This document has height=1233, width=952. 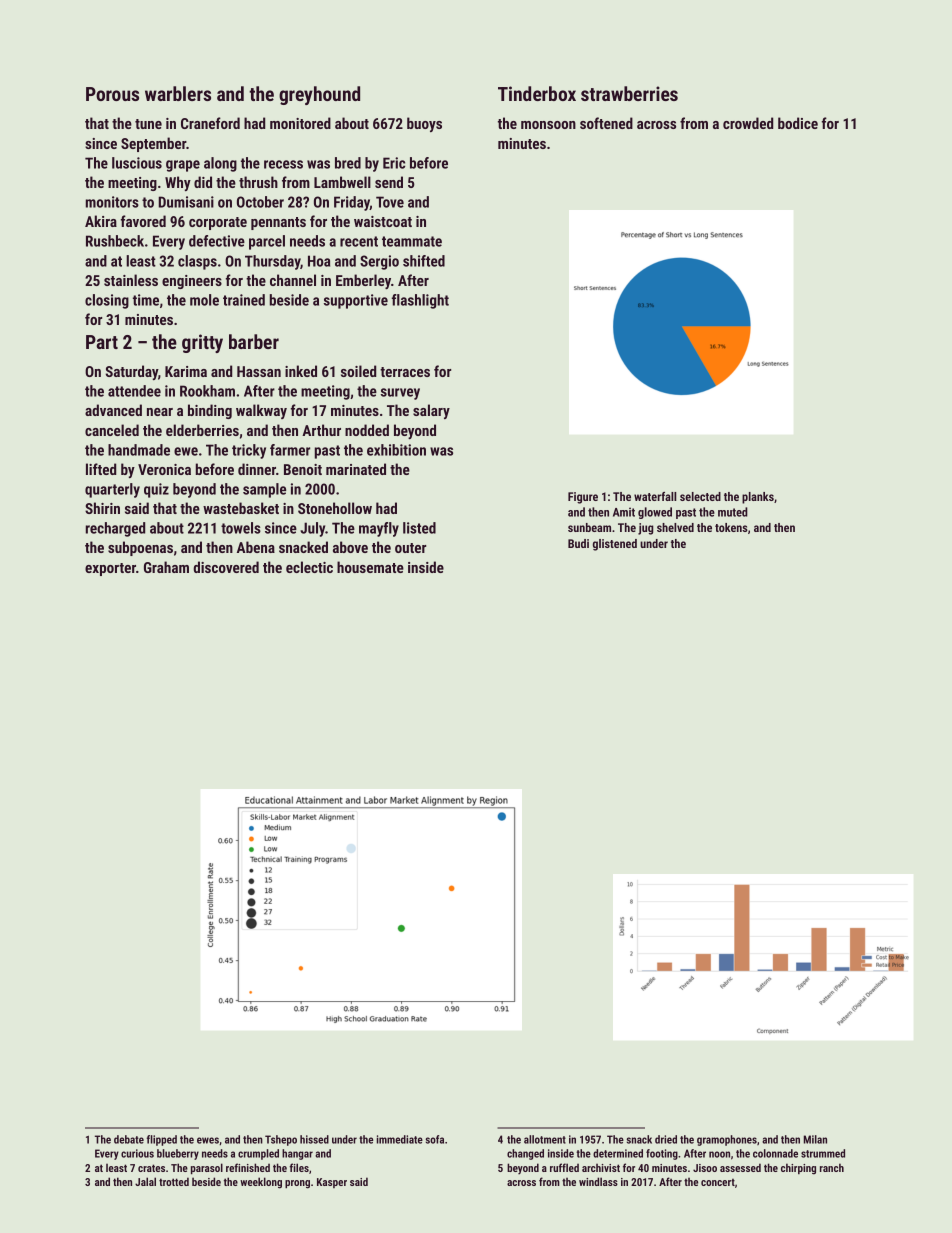 I want to click on allotment, so click(x=545, y=1139).
